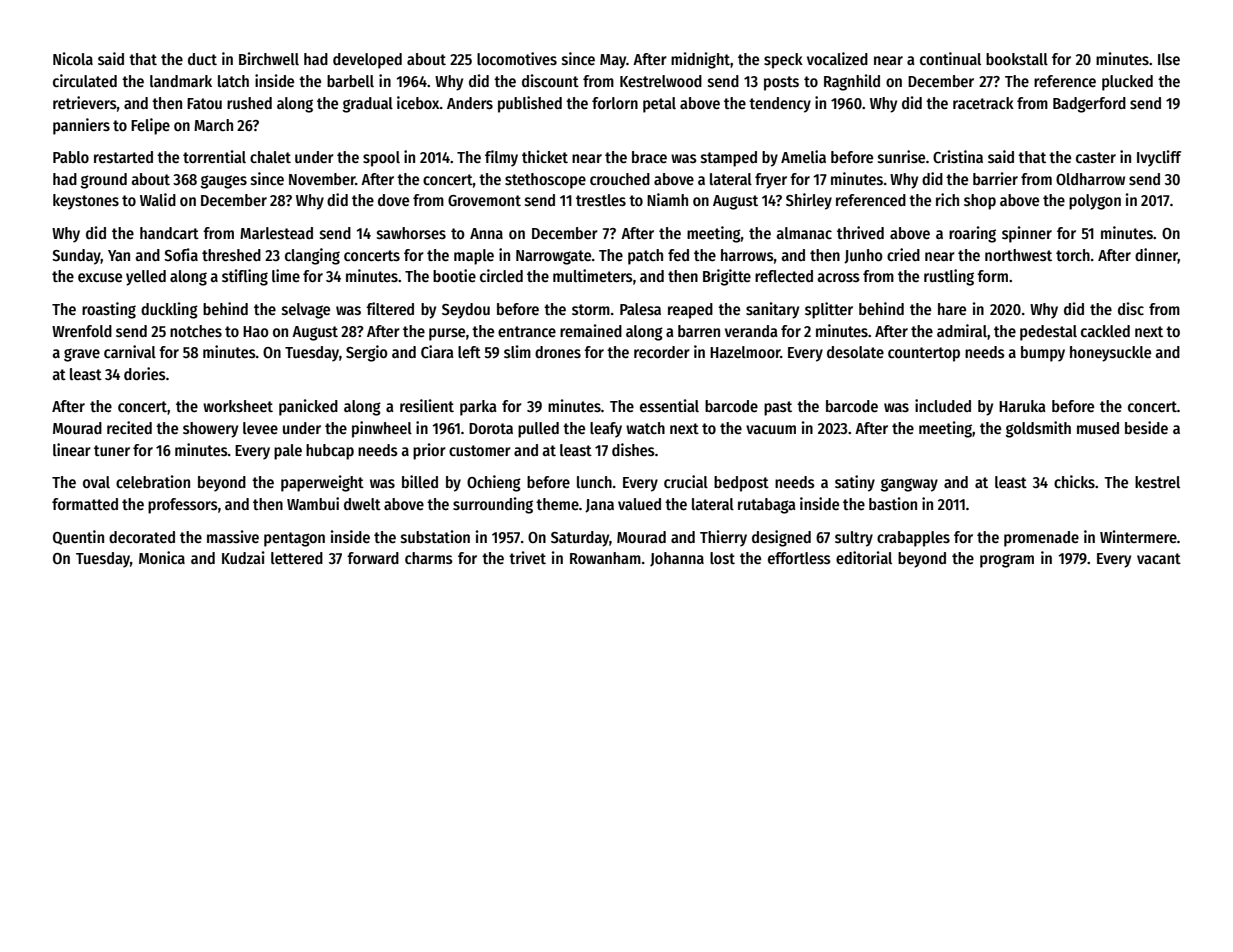  I want to click on recited, so click(129, 427).
